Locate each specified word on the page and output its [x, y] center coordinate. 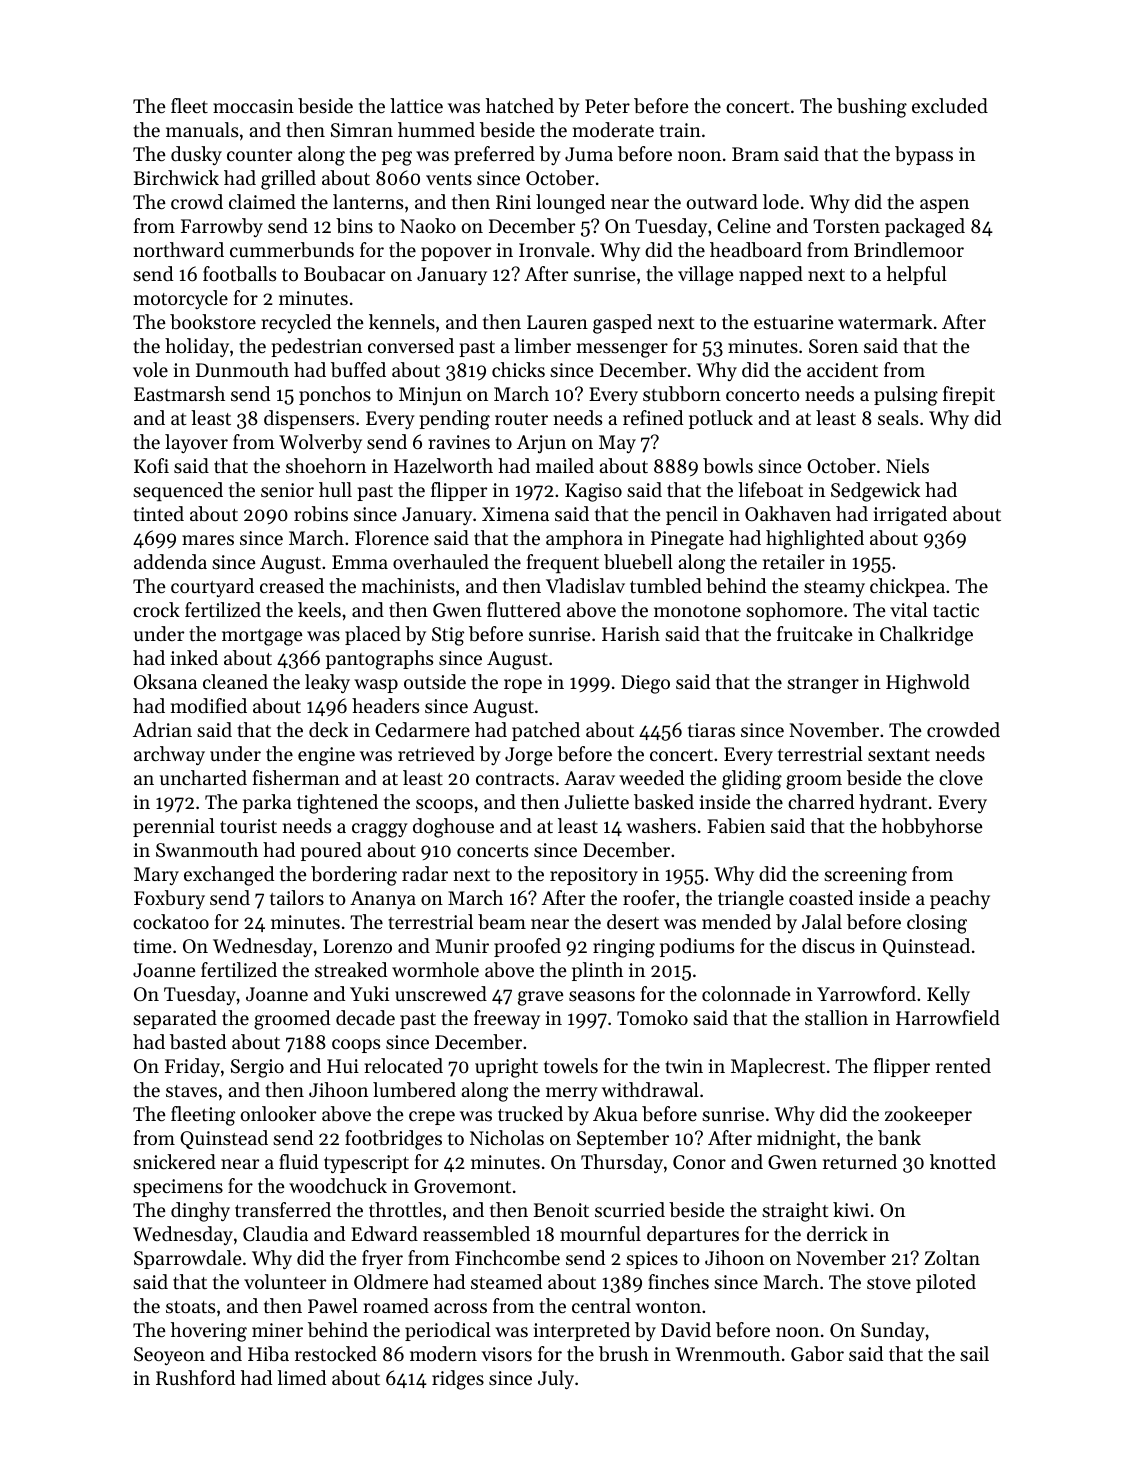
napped [771, 275]
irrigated [910, 516]
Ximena [515, 514]
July [556, 1379]
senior [287, 490]
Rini [513, 202]
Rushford [195, 1378]
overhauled [441, 562]
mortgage [262, 637]
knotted [963, 1162]
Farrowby [222, 227]
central [601, 1306]
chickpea [907, 587]
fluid [298, 1162]
